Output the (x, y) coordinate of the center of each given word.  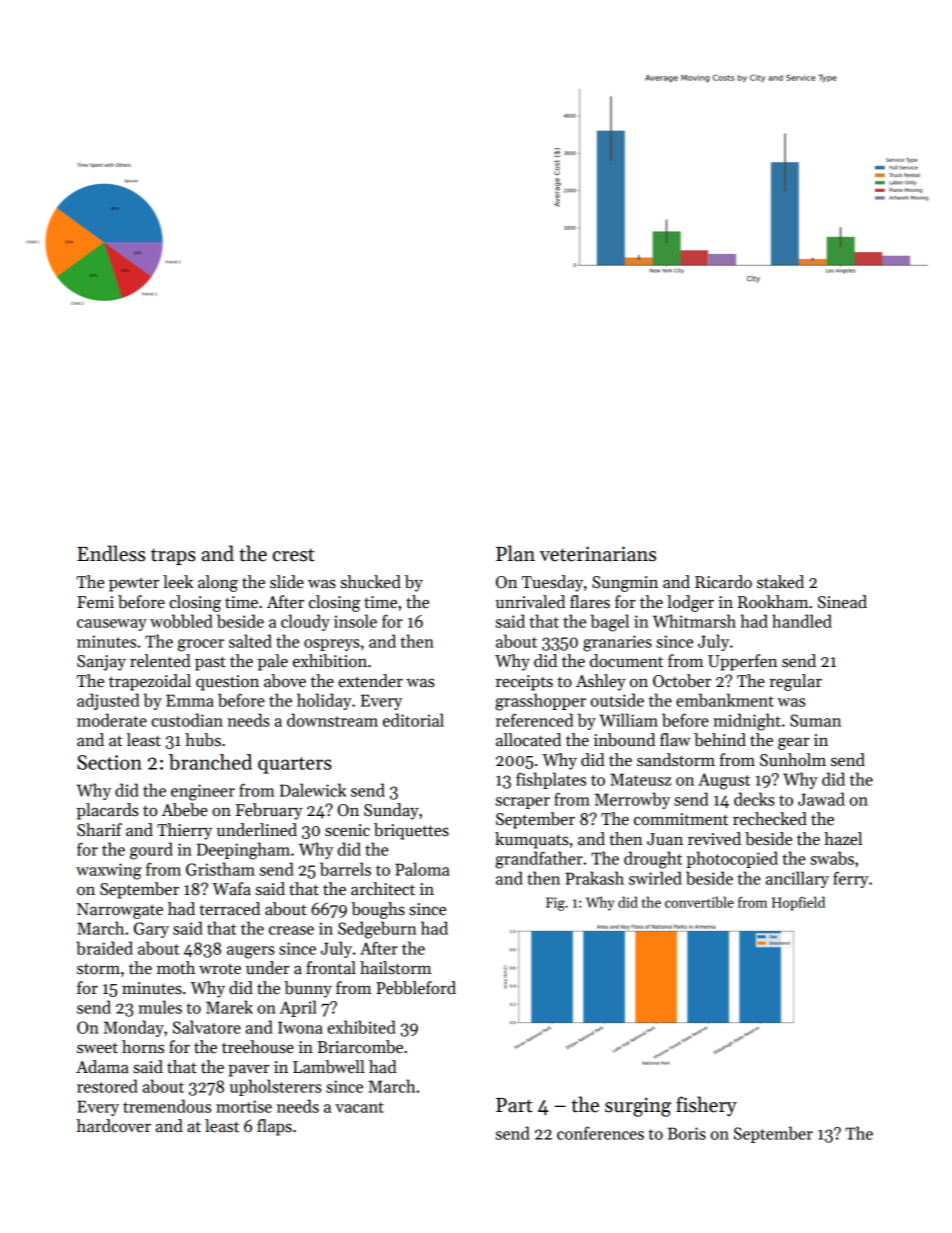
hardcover (114, 1126)
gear (794, 744)
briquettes (411, 831)
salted (250, 641)
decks (754, 799)
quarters (295, 765)
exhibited (361, 1027)
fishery (706, 1106)
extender (370, 681)
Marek (229, 1007)
